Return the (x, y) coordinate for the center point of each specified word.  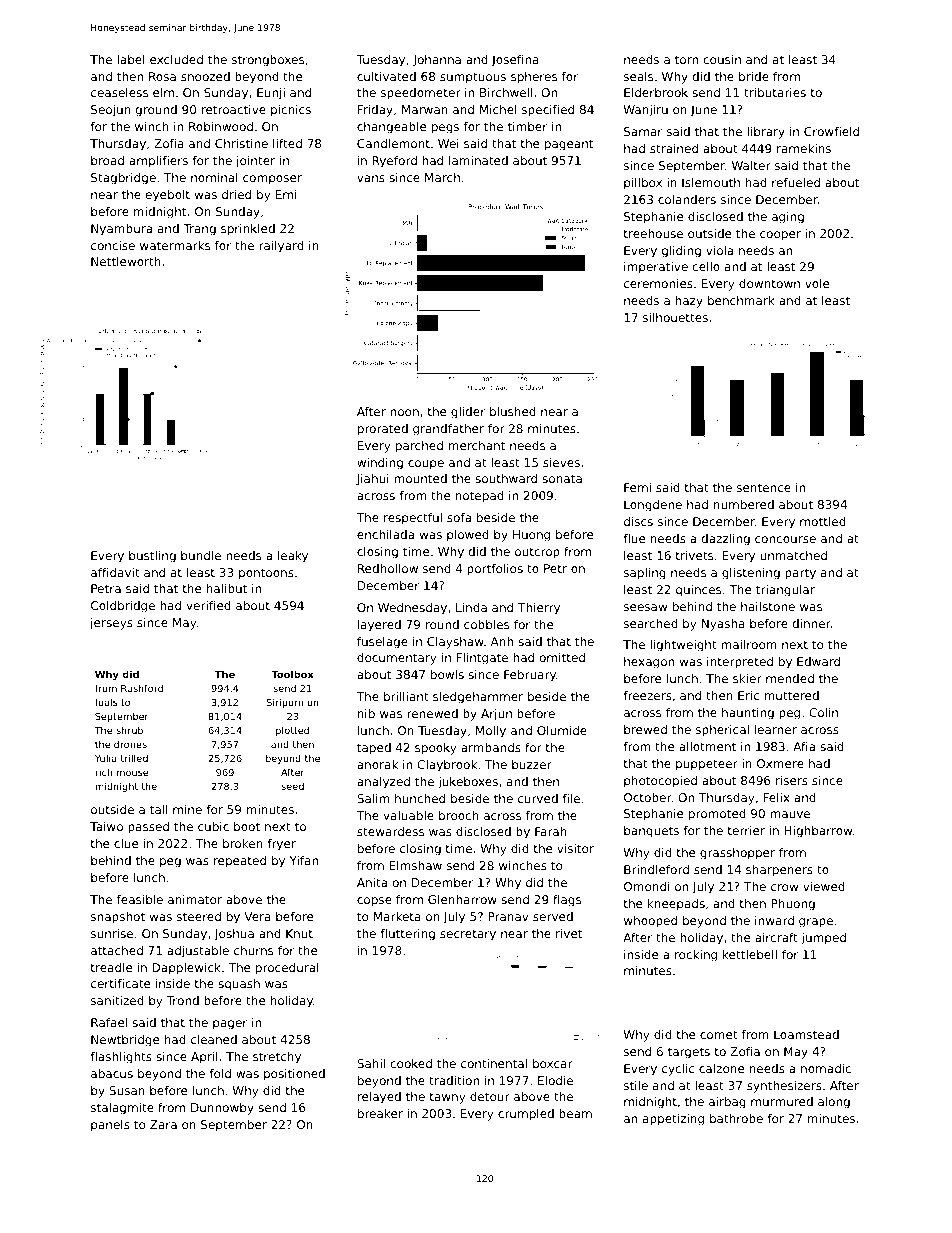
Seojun (111, 111)
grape (816, 923)
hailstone (768, 606)
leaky (293, 557)
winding (380, 464)
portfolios (495, 570)
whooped (650, 922)
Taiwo (106, 826)
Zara (163, 1124)
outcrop (537, 553)
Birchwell (506, 92)
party (800, 574)
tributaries (775, 92)
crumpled (526, 1115)
